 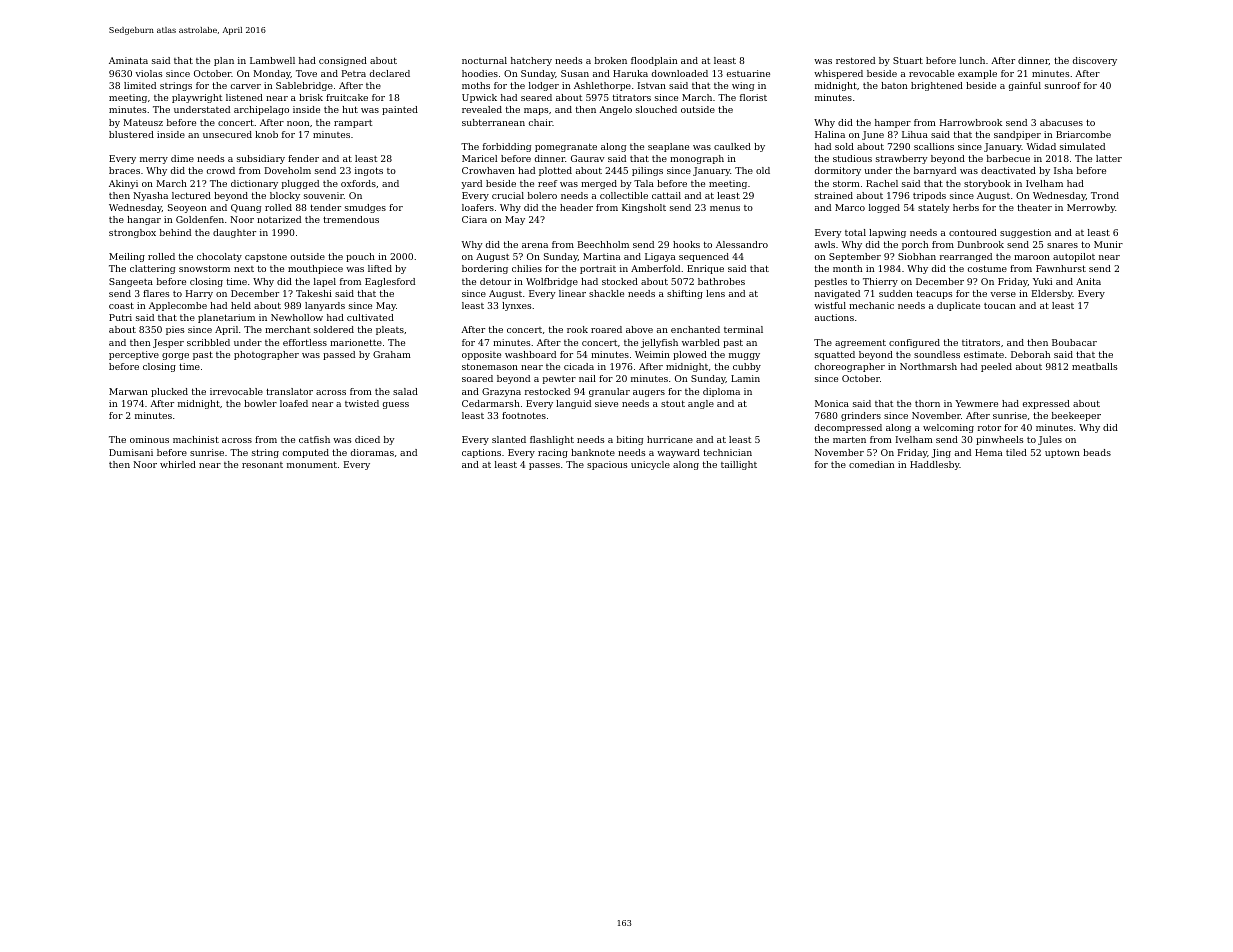 What do you see at coordinates (175, 330) in the image?
I see `pies` at bounding box center [175, 330].
